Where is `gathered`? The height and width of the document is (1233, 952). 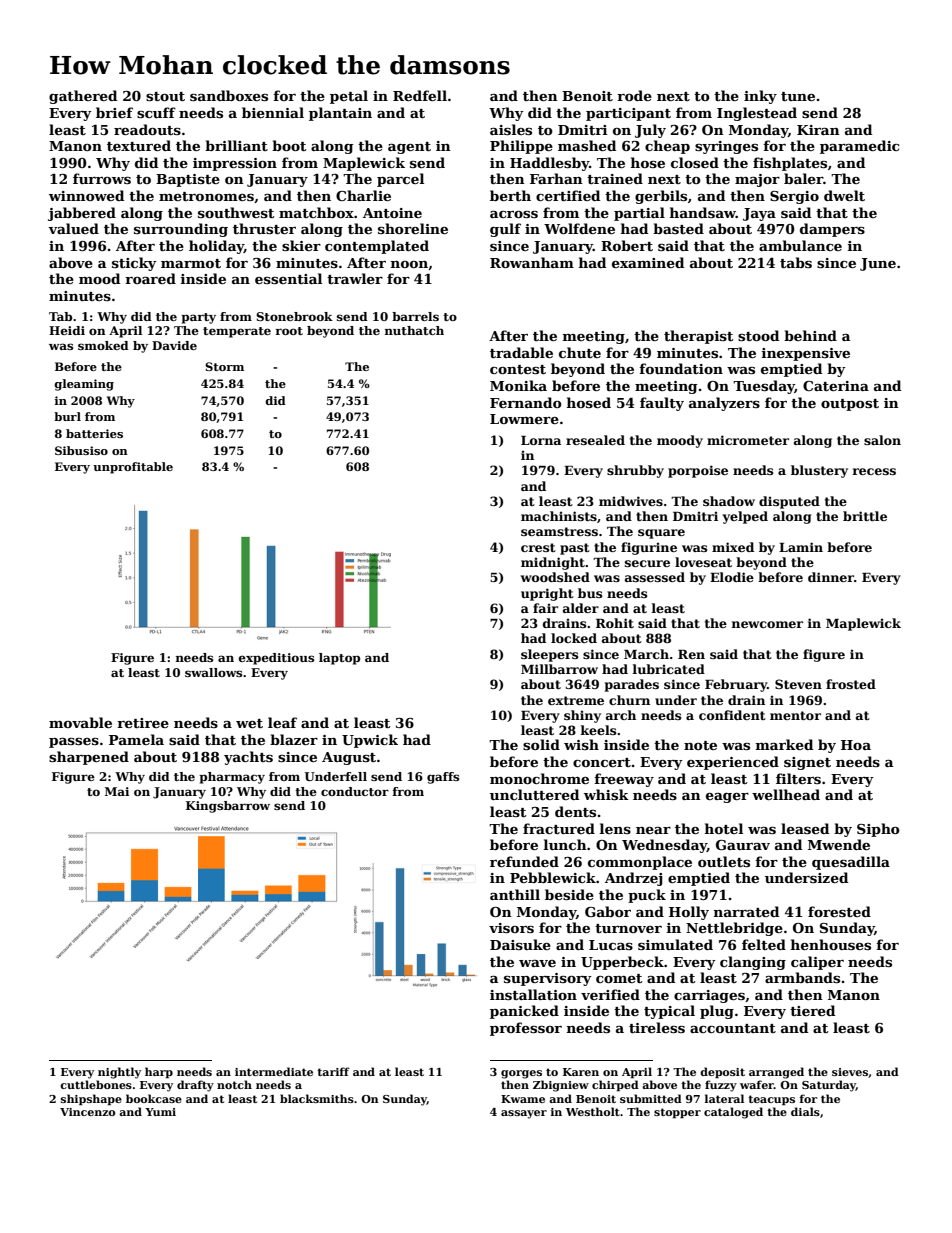 gathered is located at coordinates (83, 97).
